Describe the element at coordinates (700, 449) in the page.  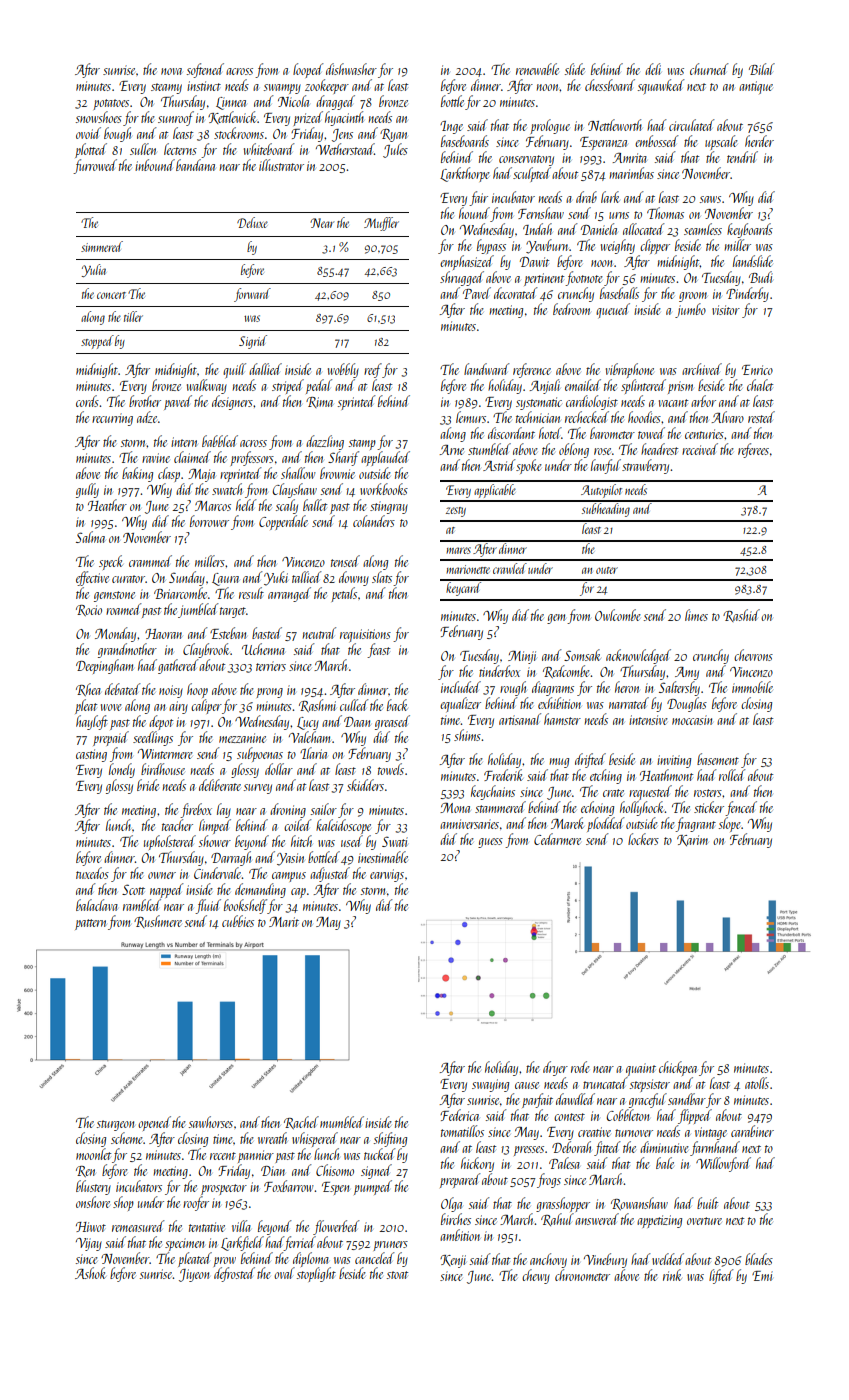
I see `received` at that location.
